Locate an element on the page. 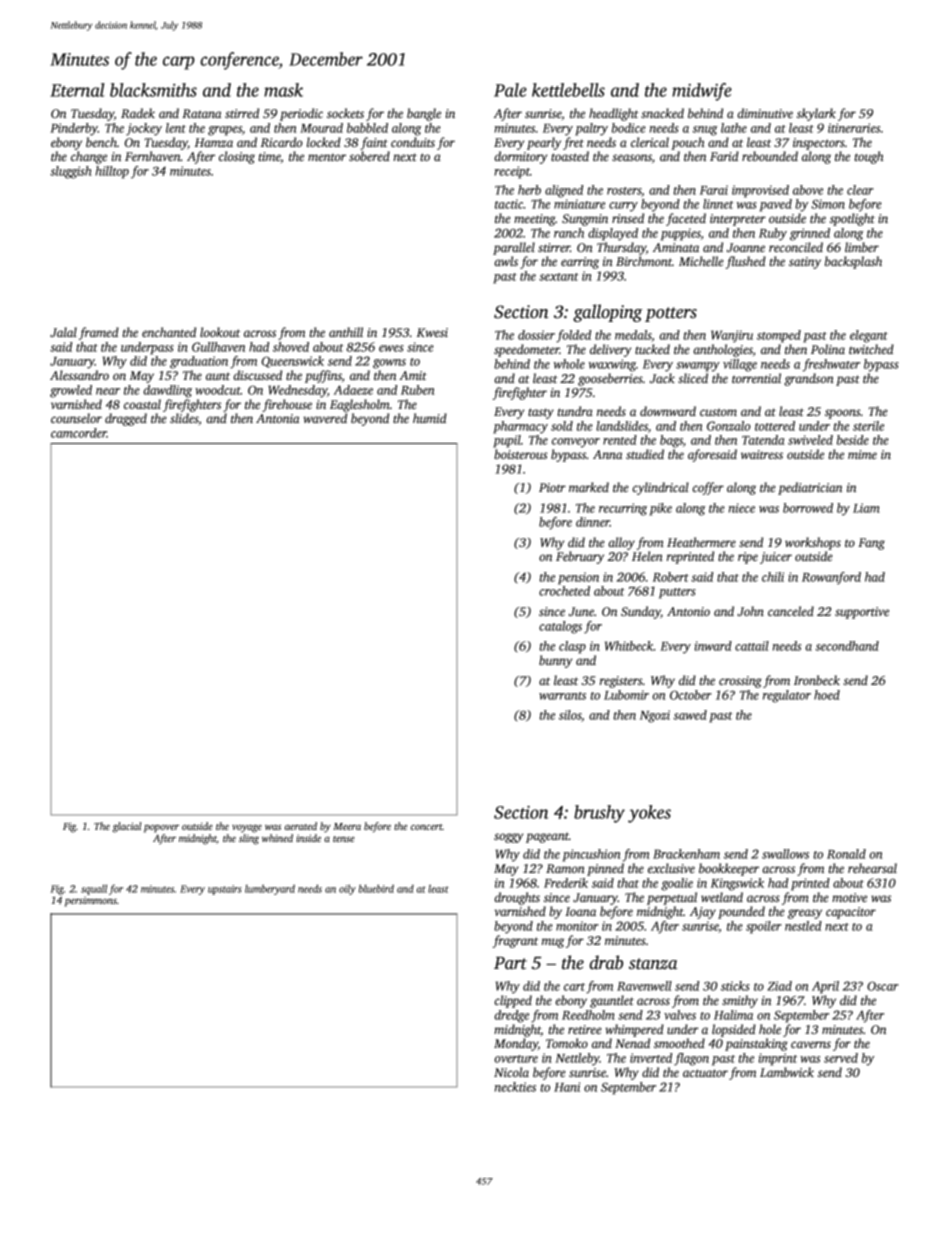  Ziad is located at coordinates (779, 986).
